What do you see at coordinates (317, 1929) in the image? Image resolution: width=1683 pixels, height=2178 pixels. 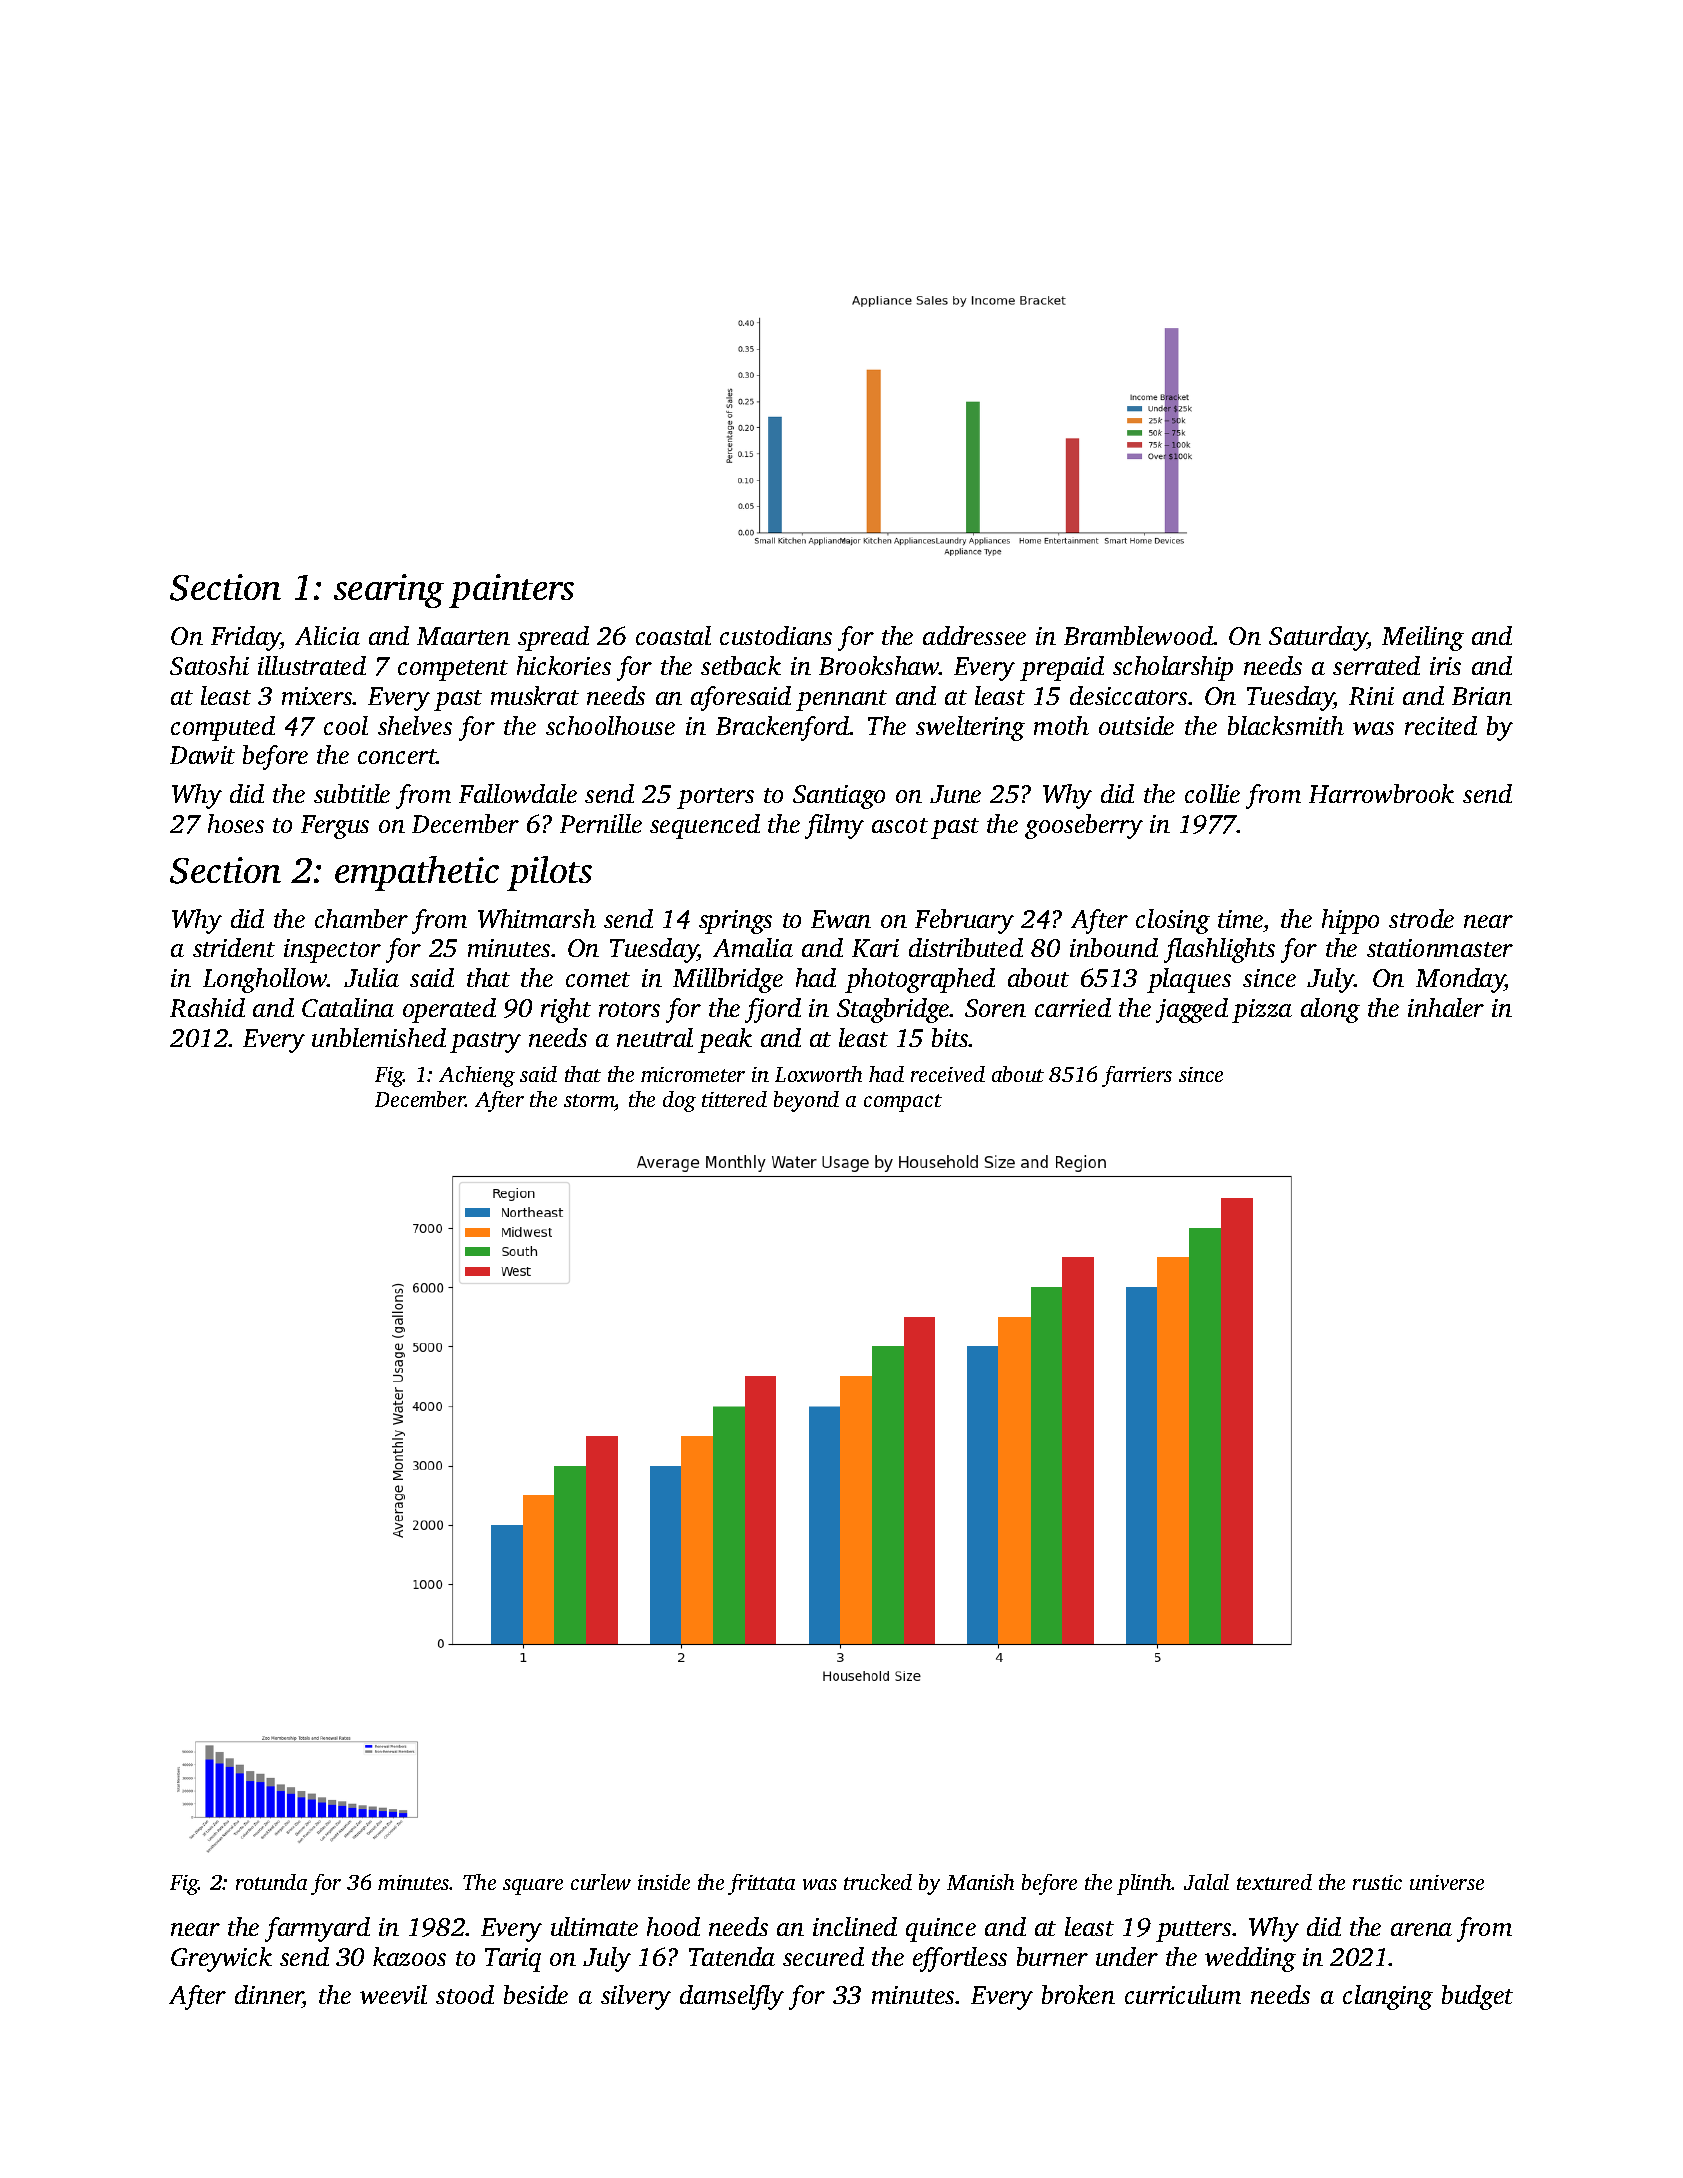 I see `farmyard` at bounding box center [317, 1929].
